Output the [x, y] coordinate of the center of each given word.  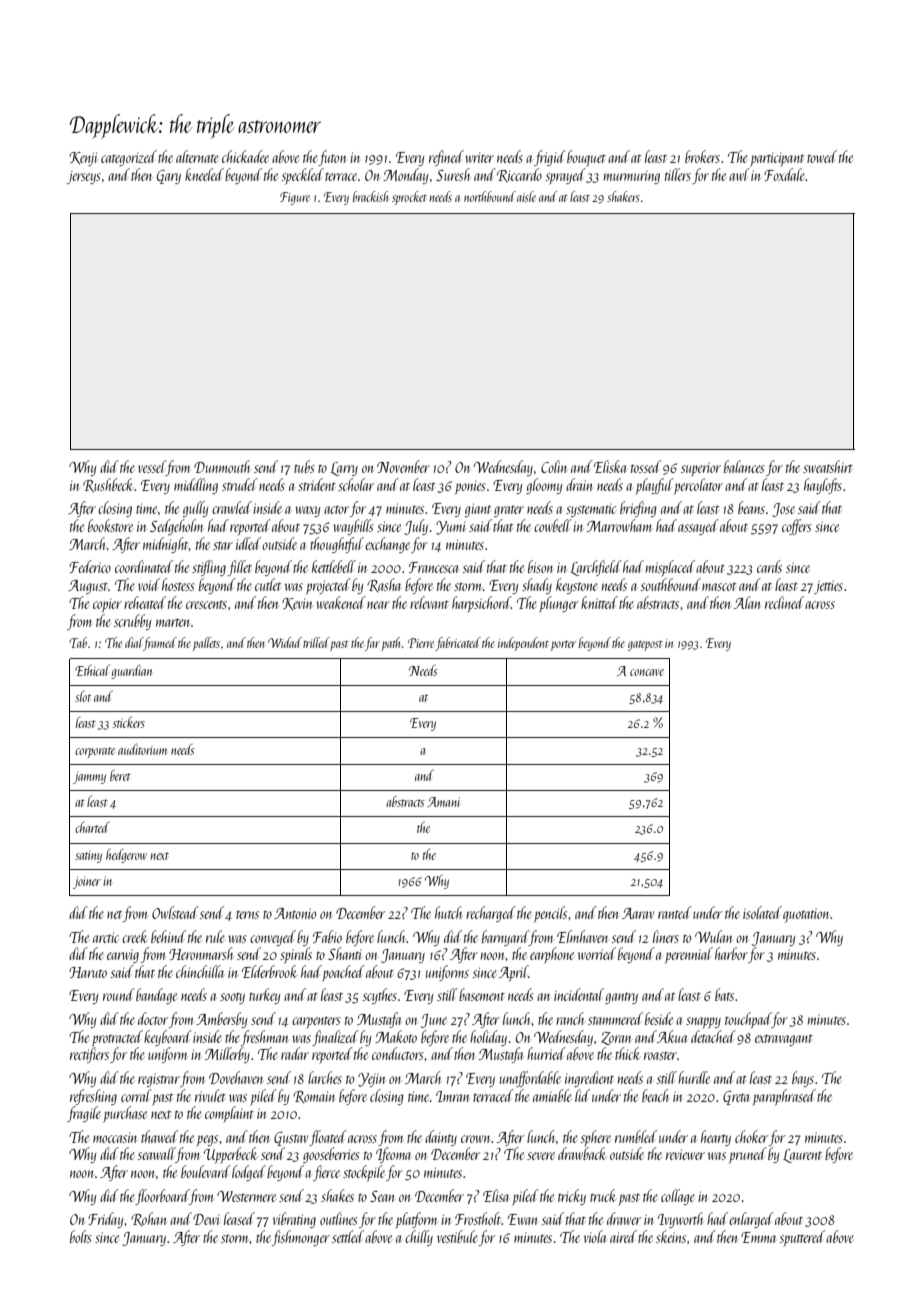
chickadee [245, 156]
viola [595, 1236]
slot [83, 696]
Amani [443, 802]
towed [822, 156]
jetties [828, 587]
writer [479, 158]
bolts [81, 1236]
